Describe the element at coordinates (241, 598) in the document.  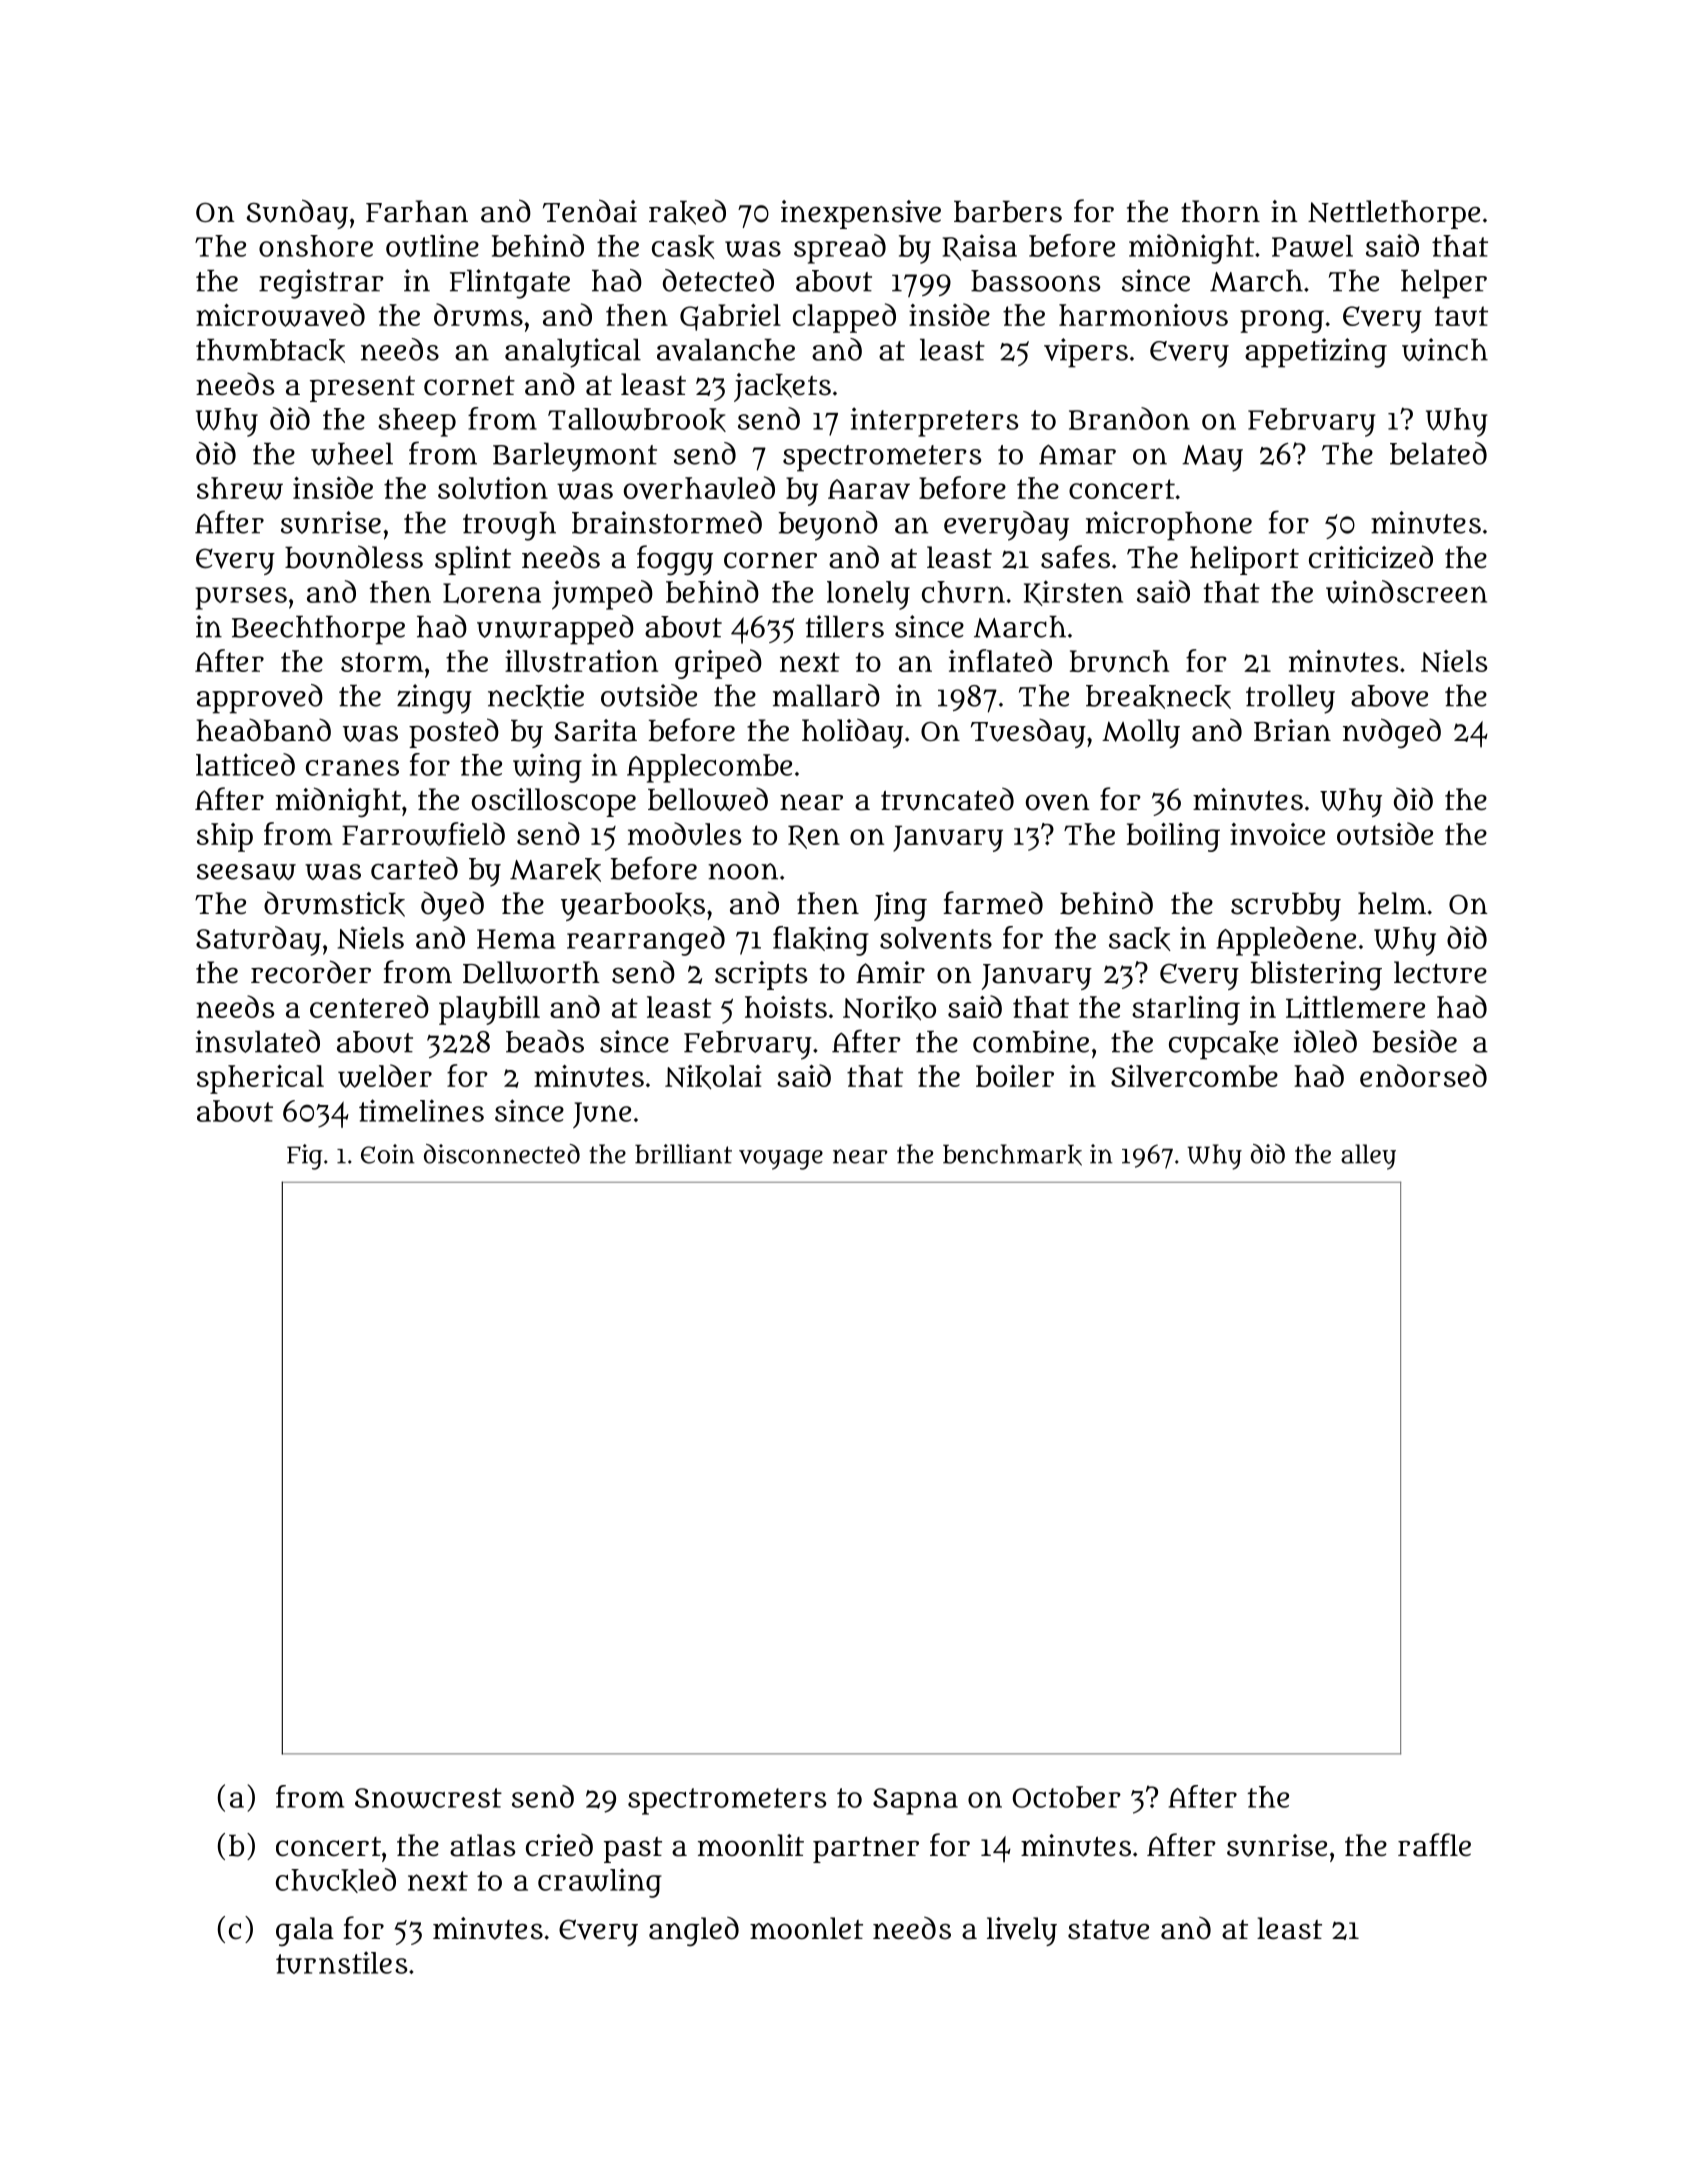
I see `purses` at that location.
